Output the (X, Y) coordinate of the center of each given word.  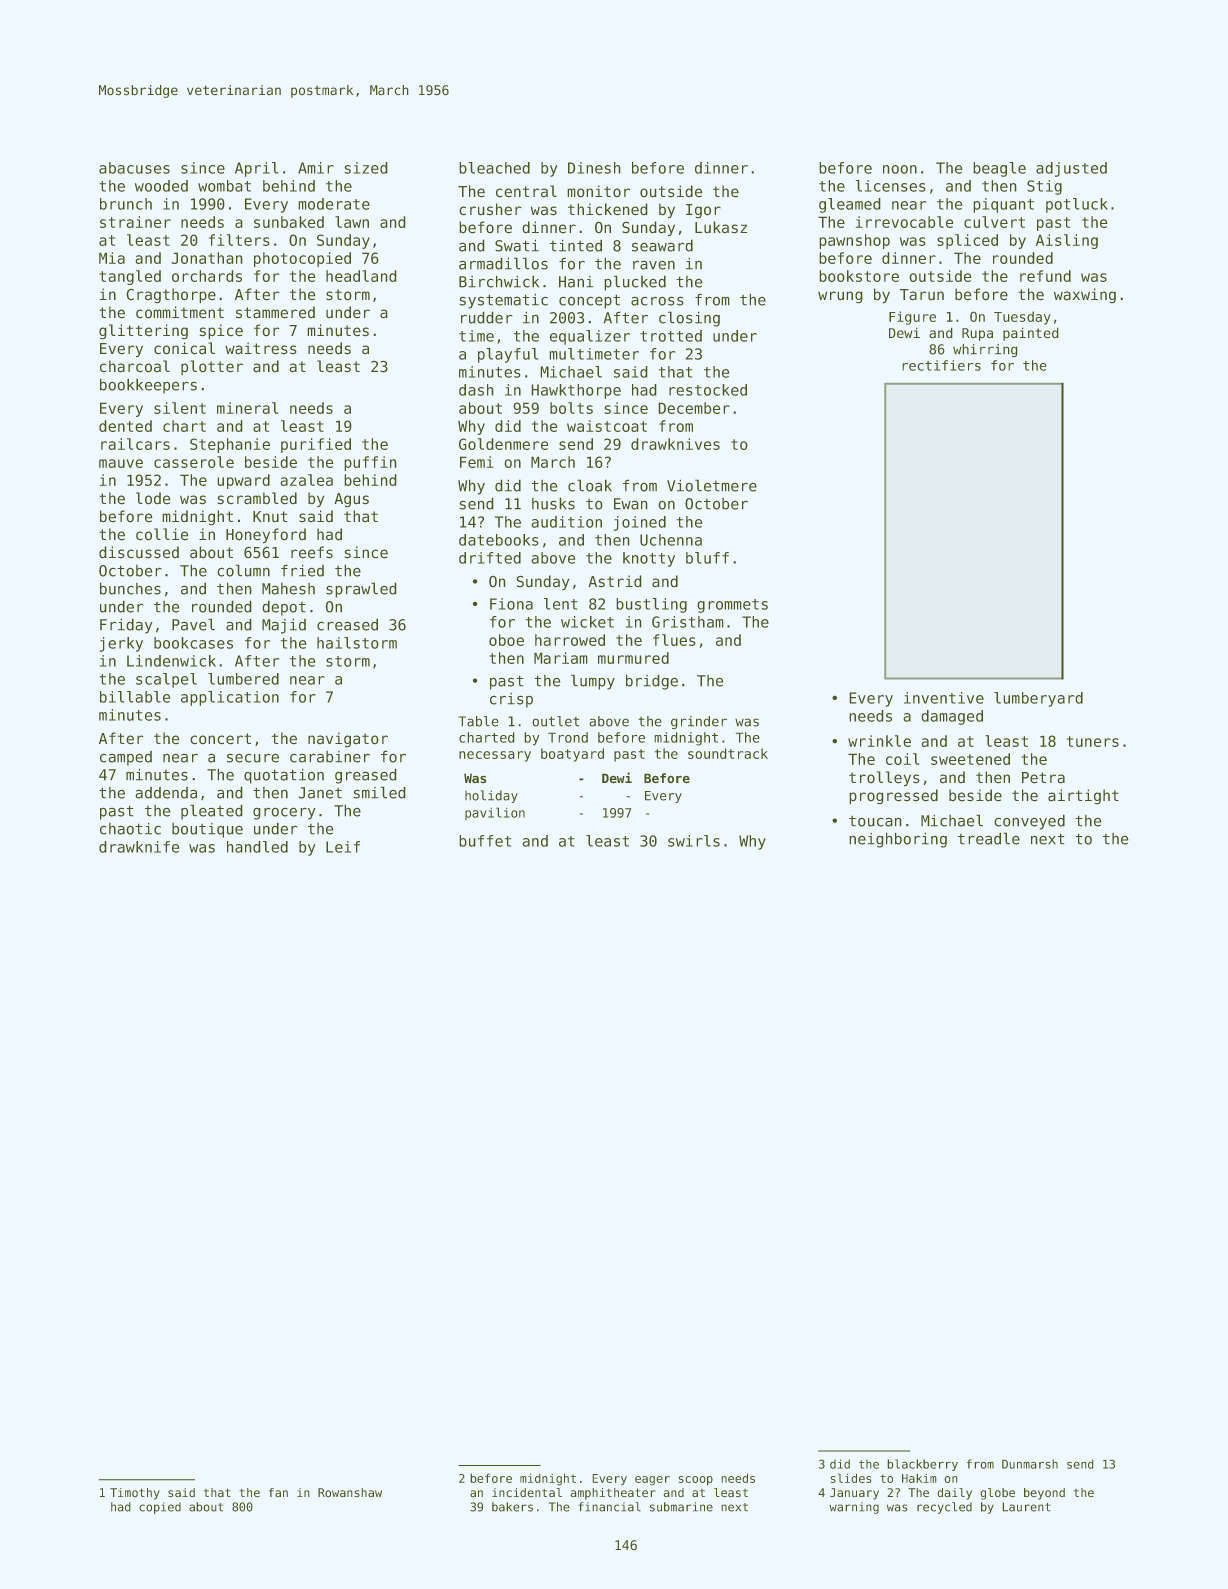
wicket (587, 622)
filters (239, 240)
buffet (485, 841)
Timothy (135, 1494)
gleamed (850, 205)
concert (220, 739)
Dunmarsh (1030, 1464)
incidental (527, 1493)
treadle (989, 838)
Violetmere (712, 485)
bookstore (859, 276)
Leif (343, 847)
